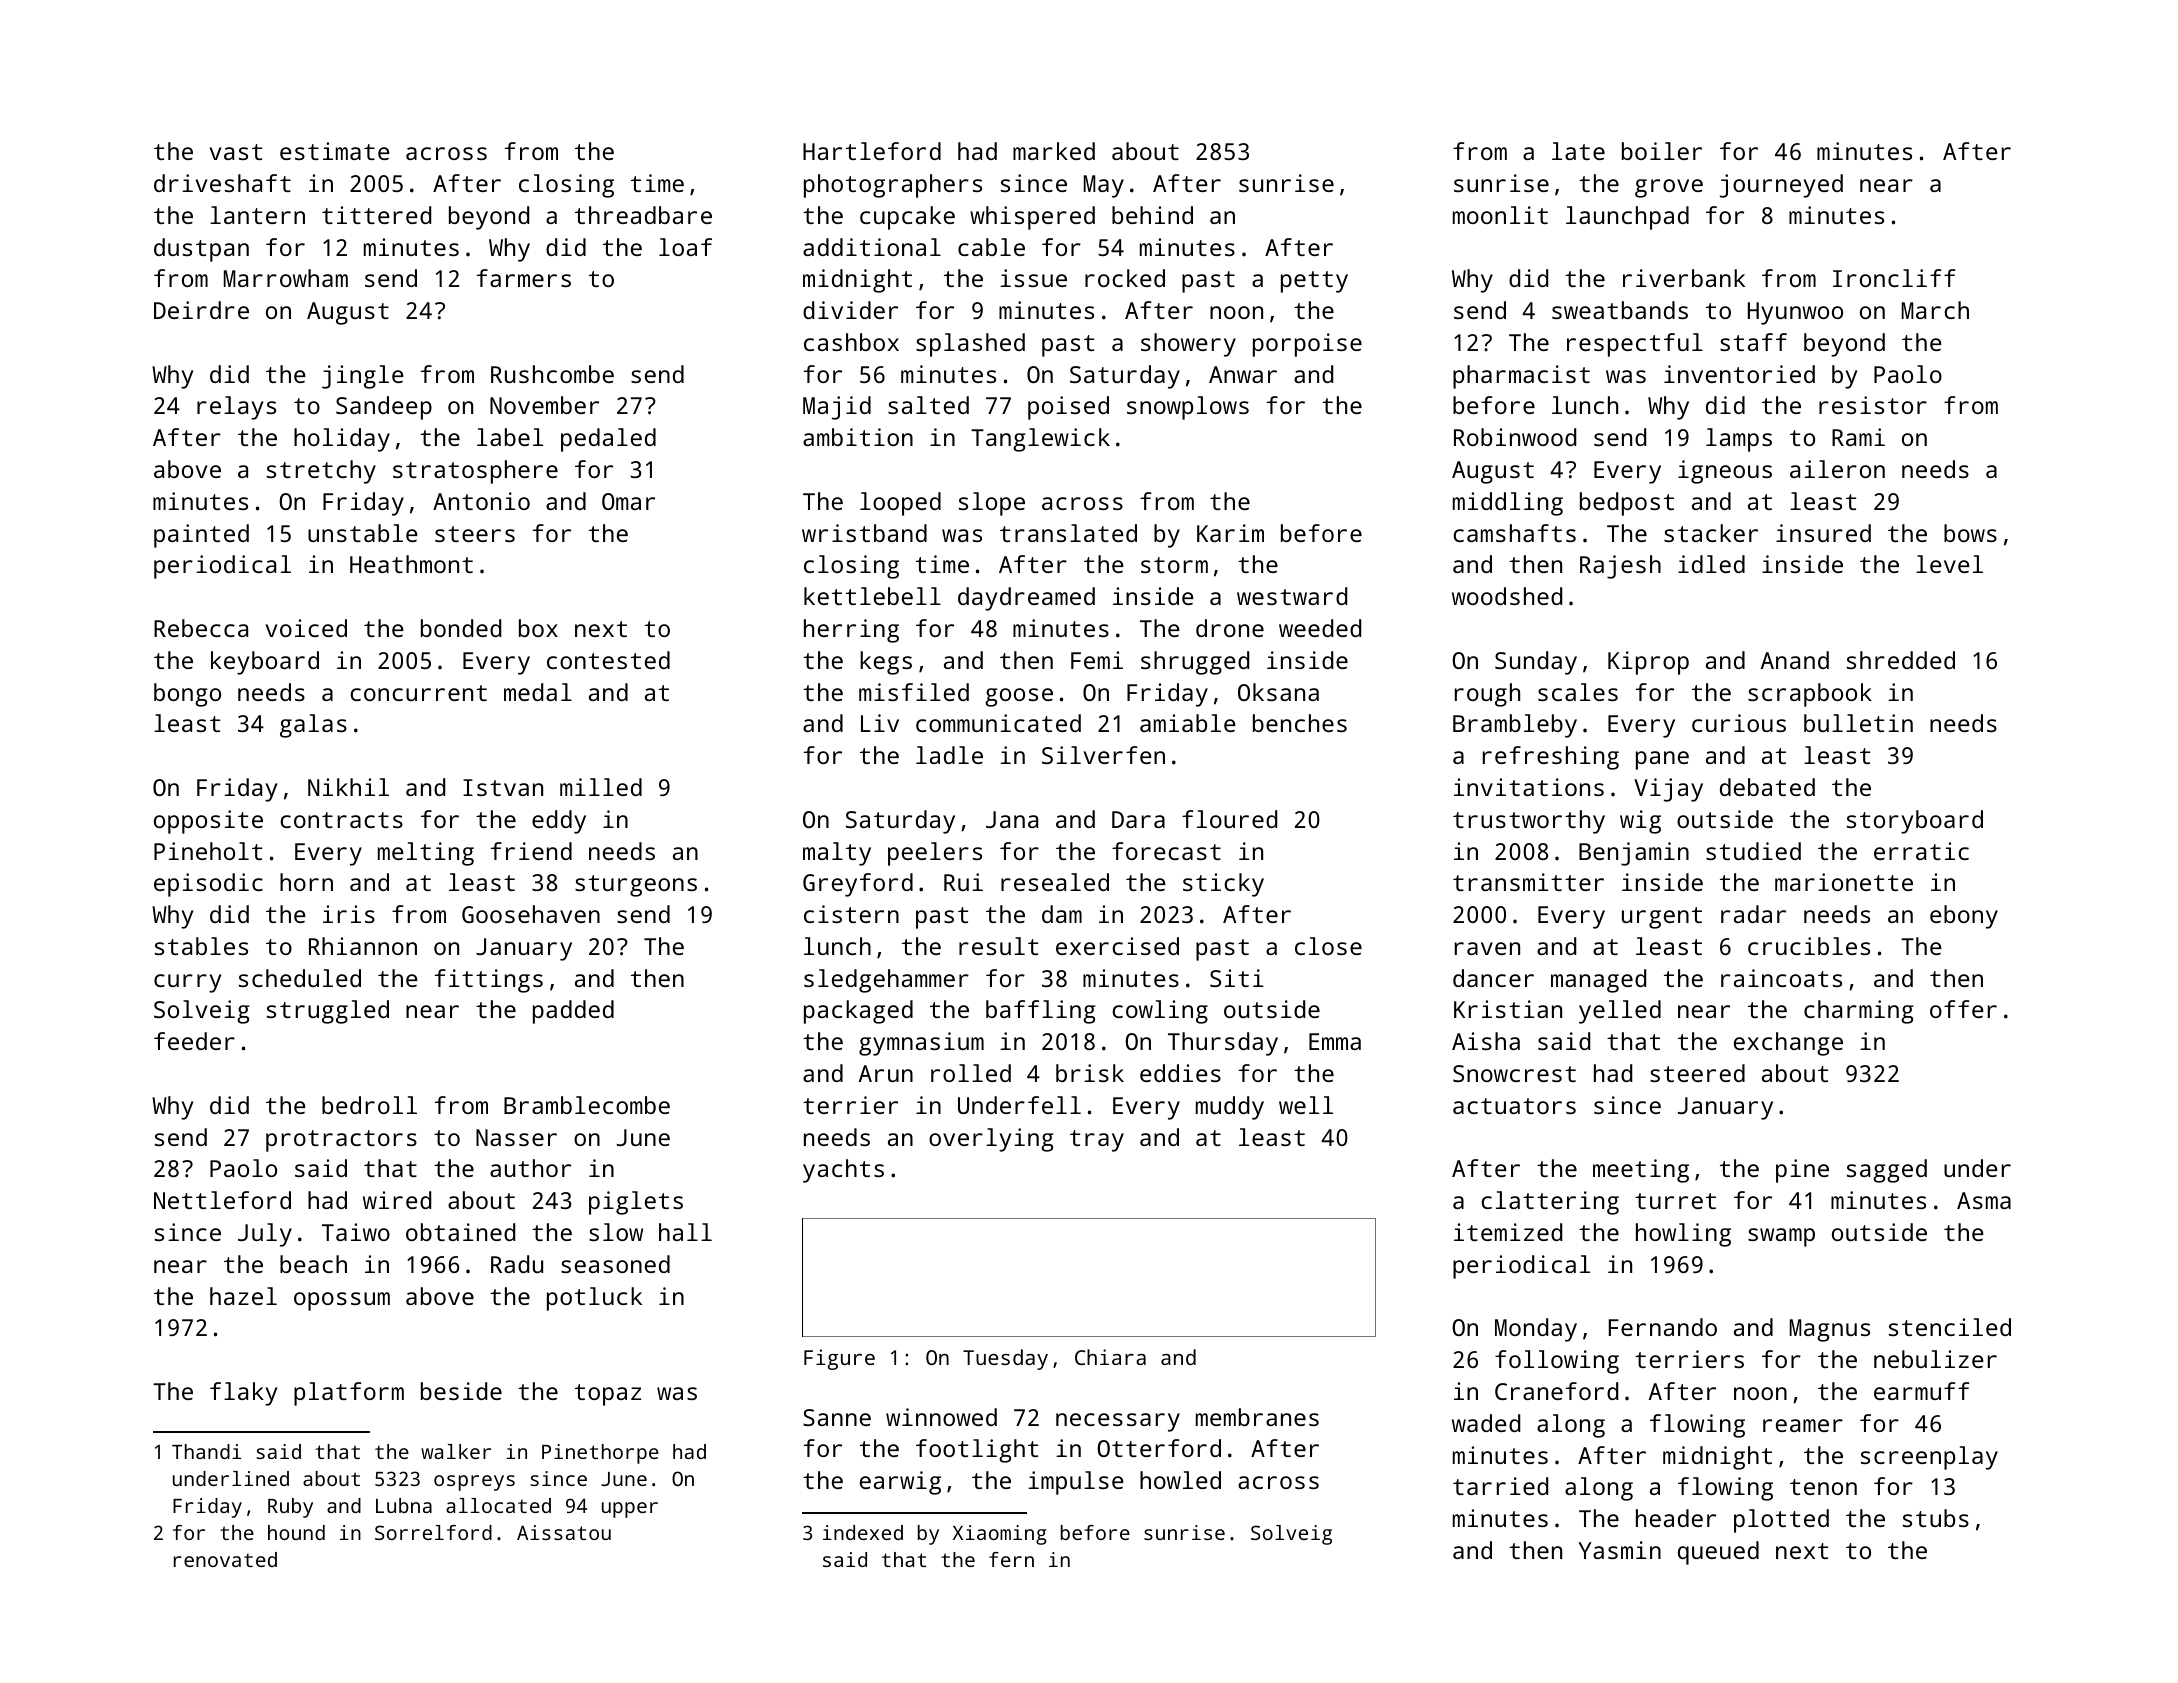 This screenshot has width=2178, height=1683. What do you see at coordinates (433, 1532) in the screenshot?
I see `Sorrelford` at bounding box center [433, 1532].
